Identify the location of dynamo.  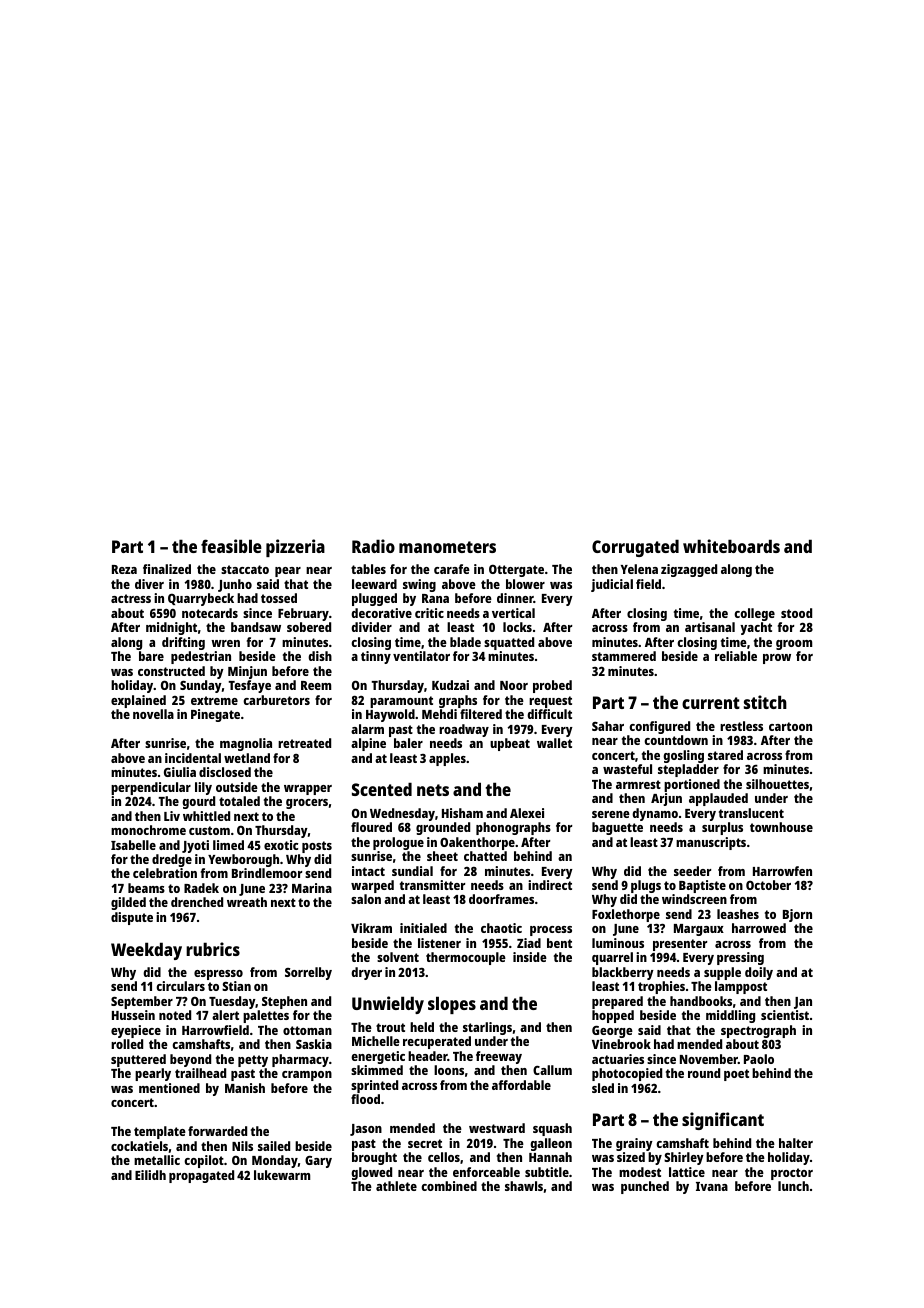
(655, 814).
